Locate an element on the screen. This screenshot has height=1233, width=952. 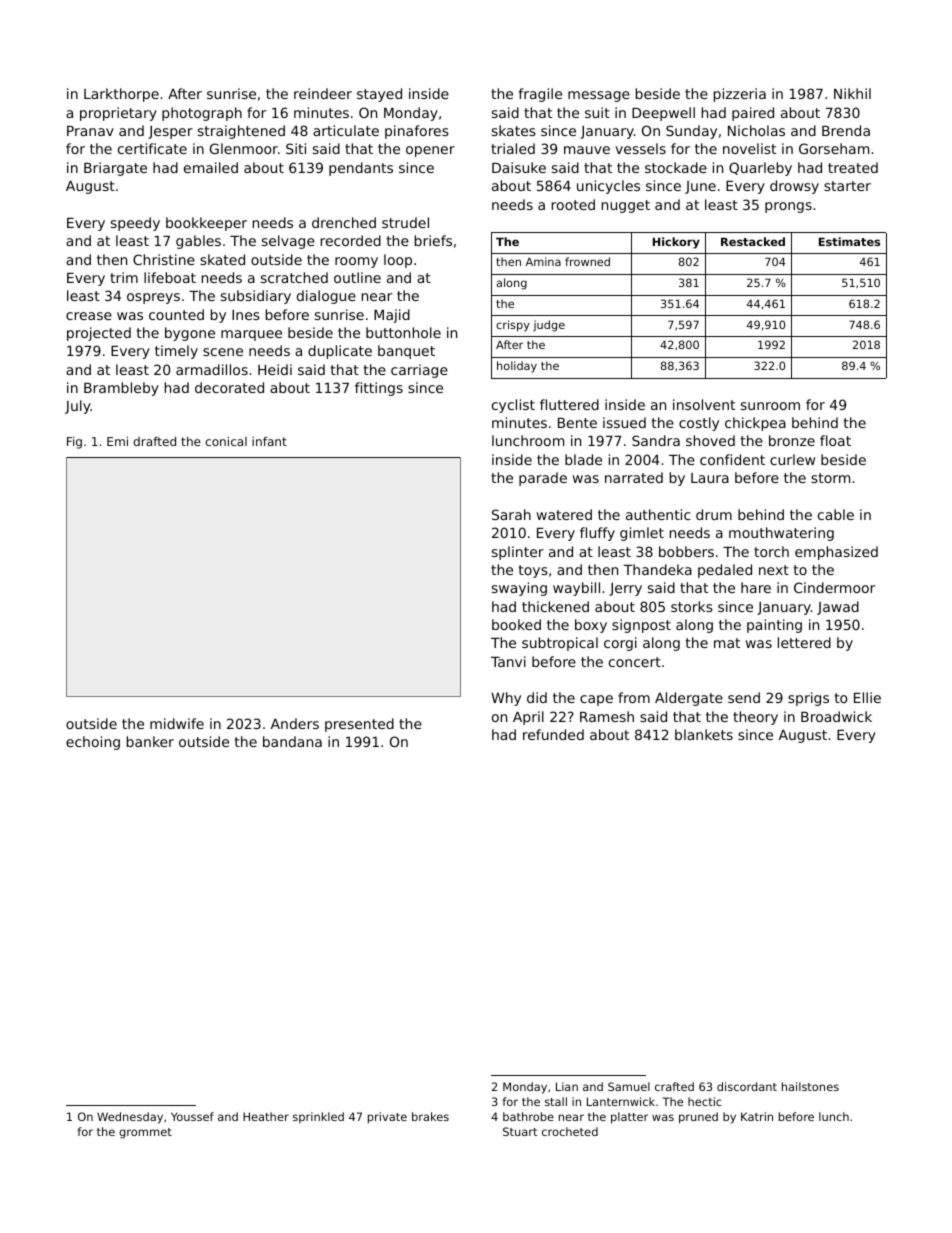
splinter is located at coordinates (518, 553).
